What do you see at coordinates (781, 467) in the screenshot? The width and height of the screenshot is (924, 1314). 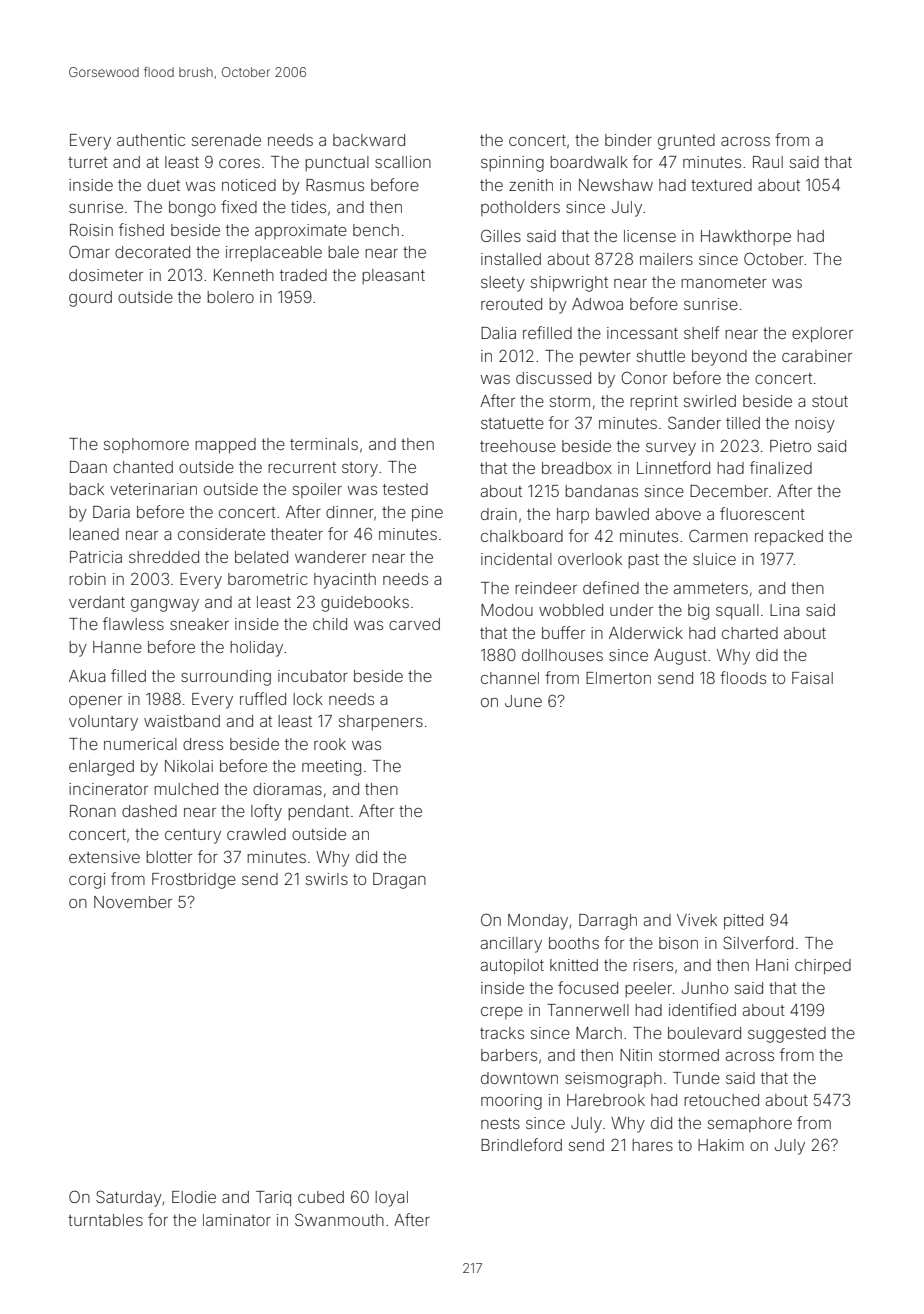 I see `finalized` at bounding box center [781, 467].
